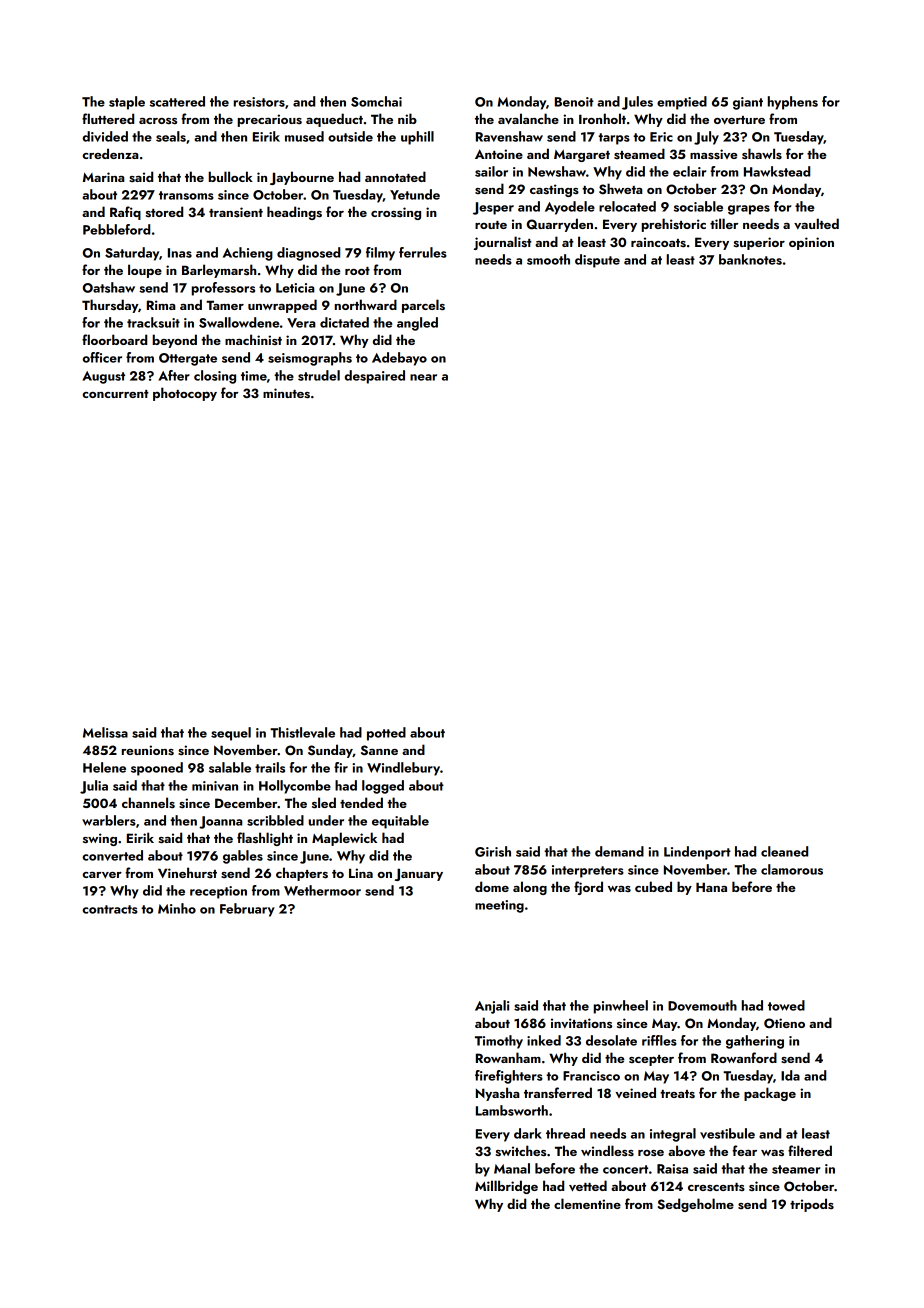 This screenshot has height=1308, width=924. I want to click on Jules, so click(637, 103).
